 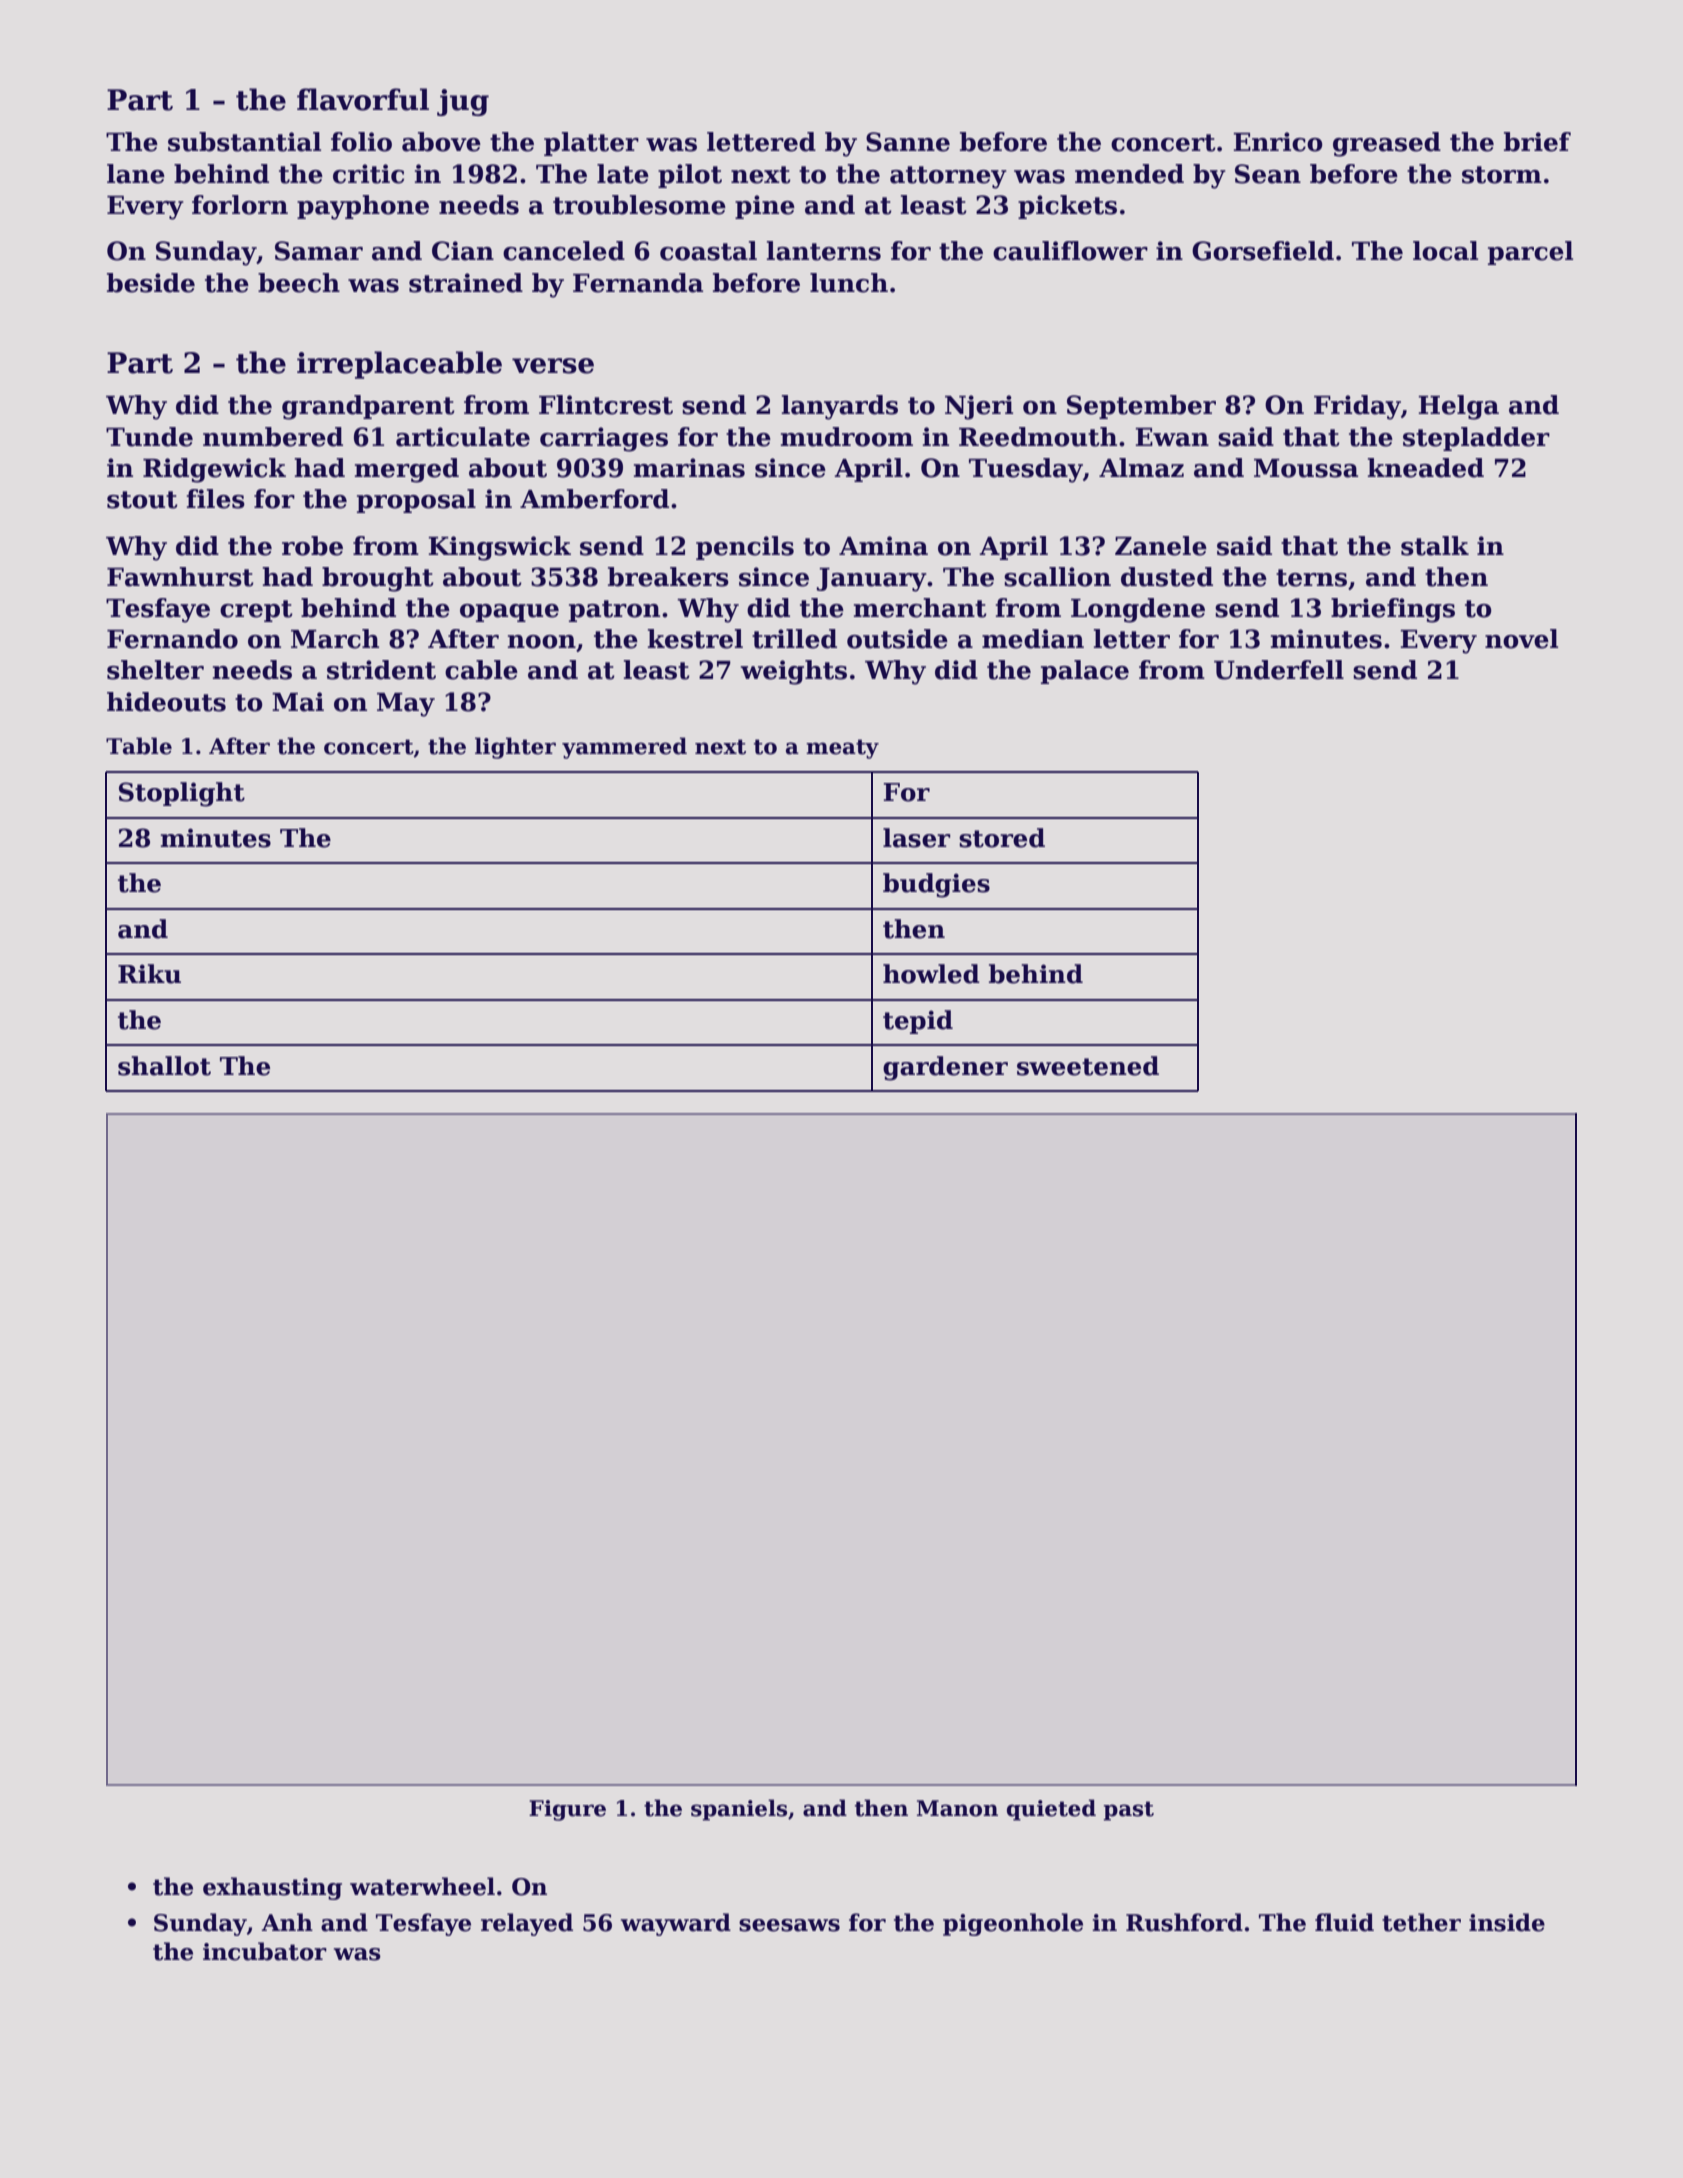 I want to click on greased, so click(x=1387, y=144).
